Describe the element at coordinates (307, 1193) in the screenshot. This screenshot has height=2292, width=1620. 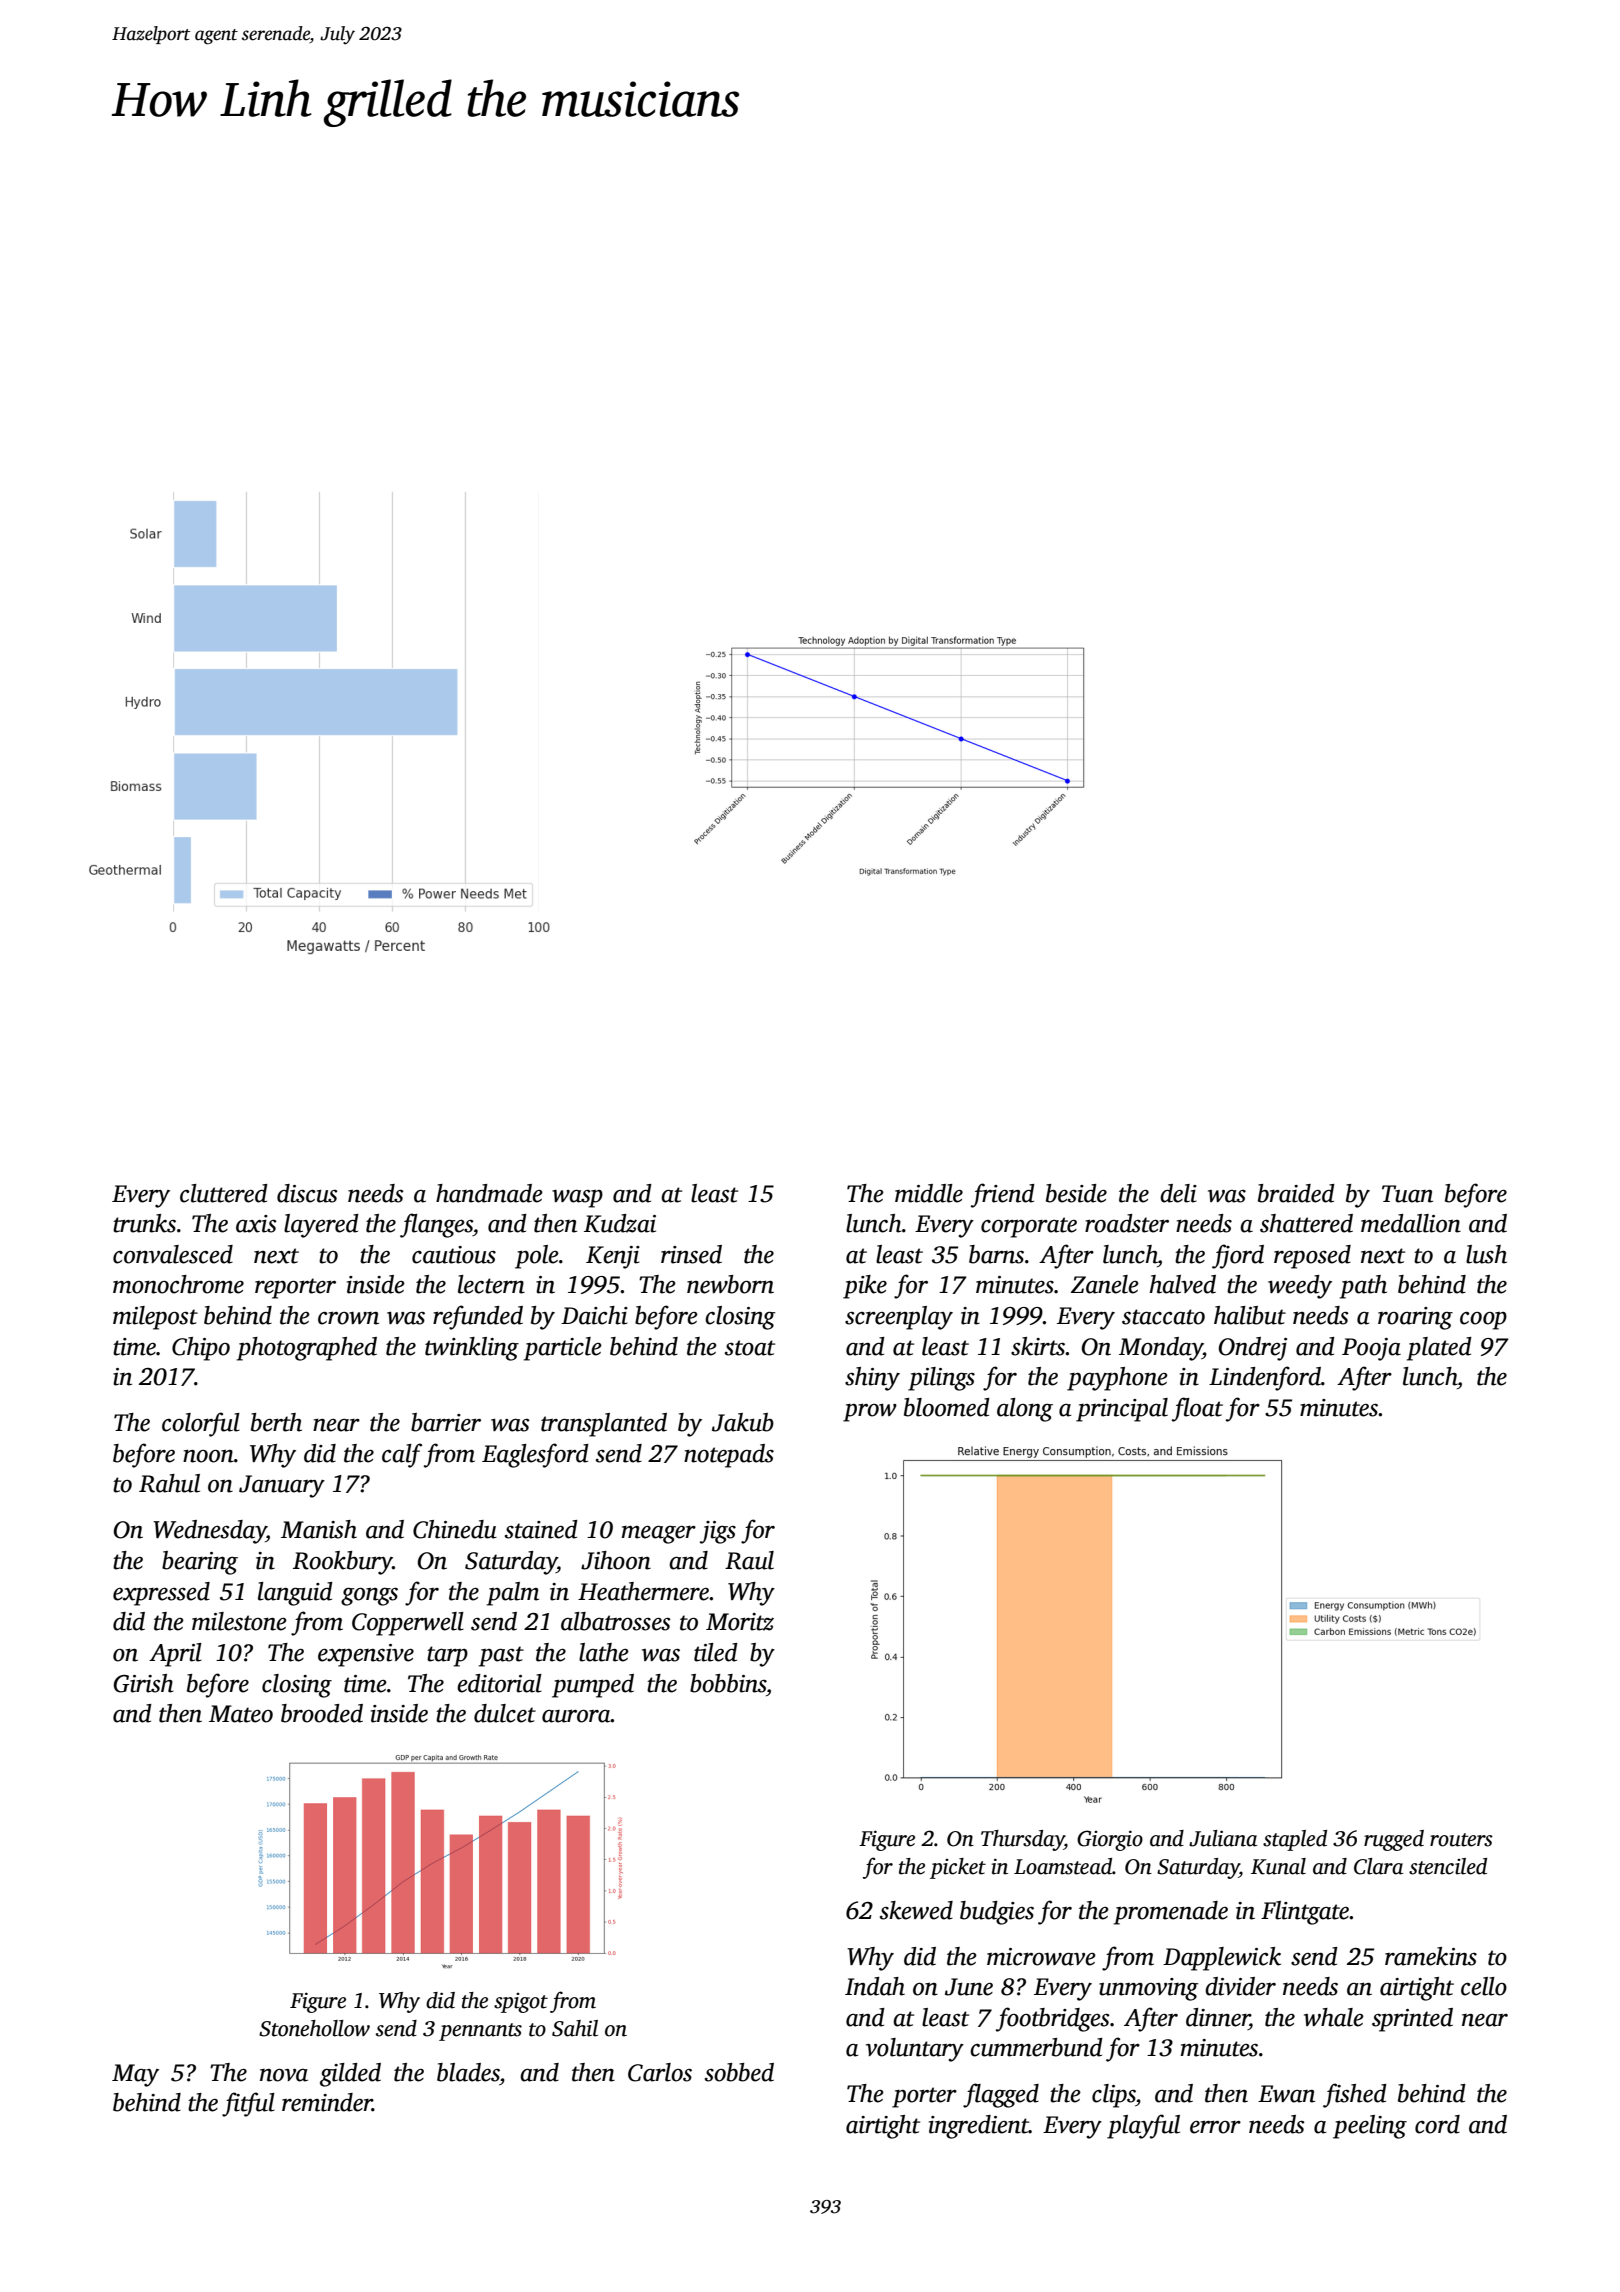
I see `discus` at that location.
